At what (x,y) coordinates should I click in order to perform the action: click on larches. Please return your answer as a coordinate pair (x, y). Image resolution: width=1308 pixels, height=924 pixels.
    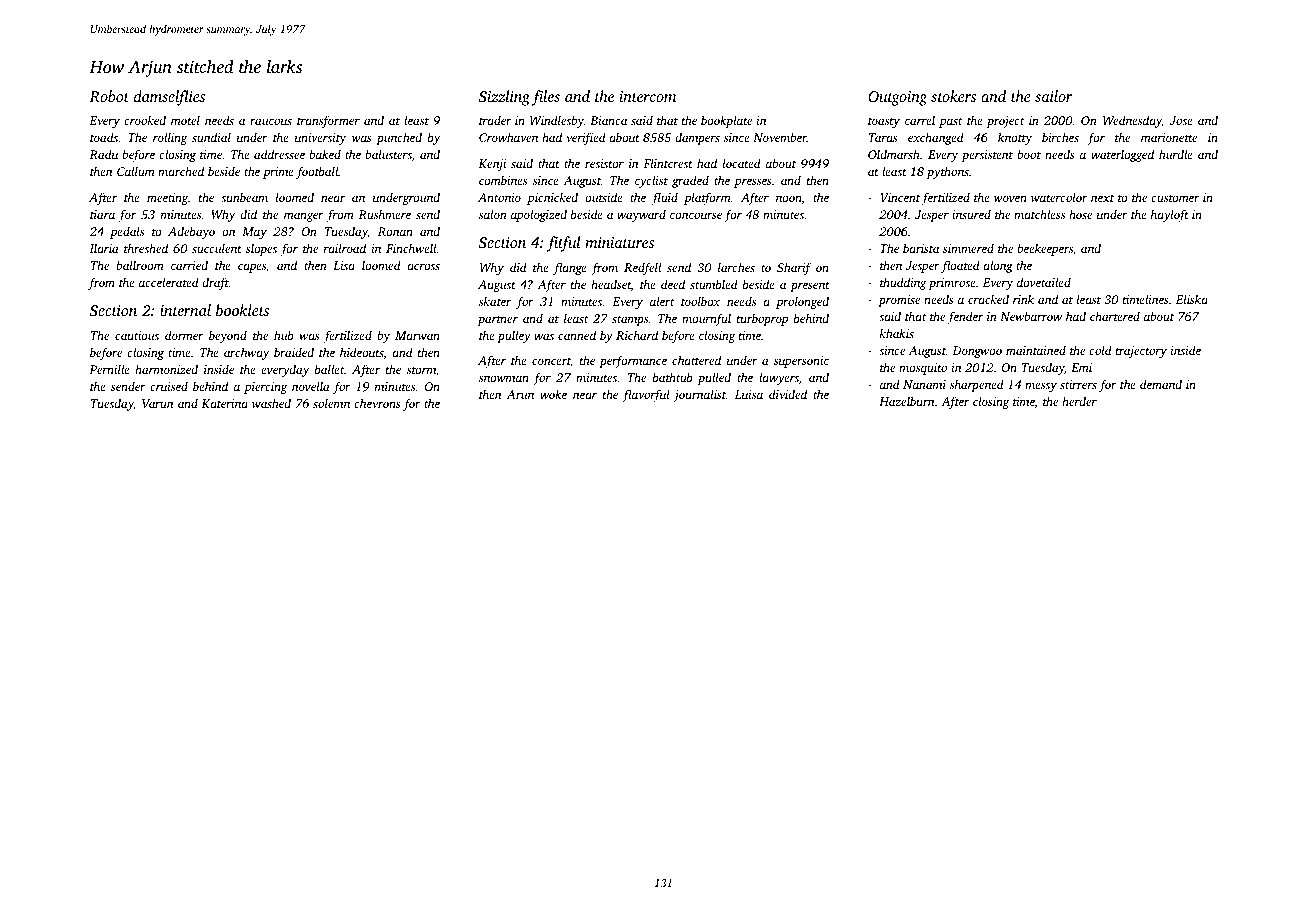
    Looking at the image, I should click on (736, 267).
